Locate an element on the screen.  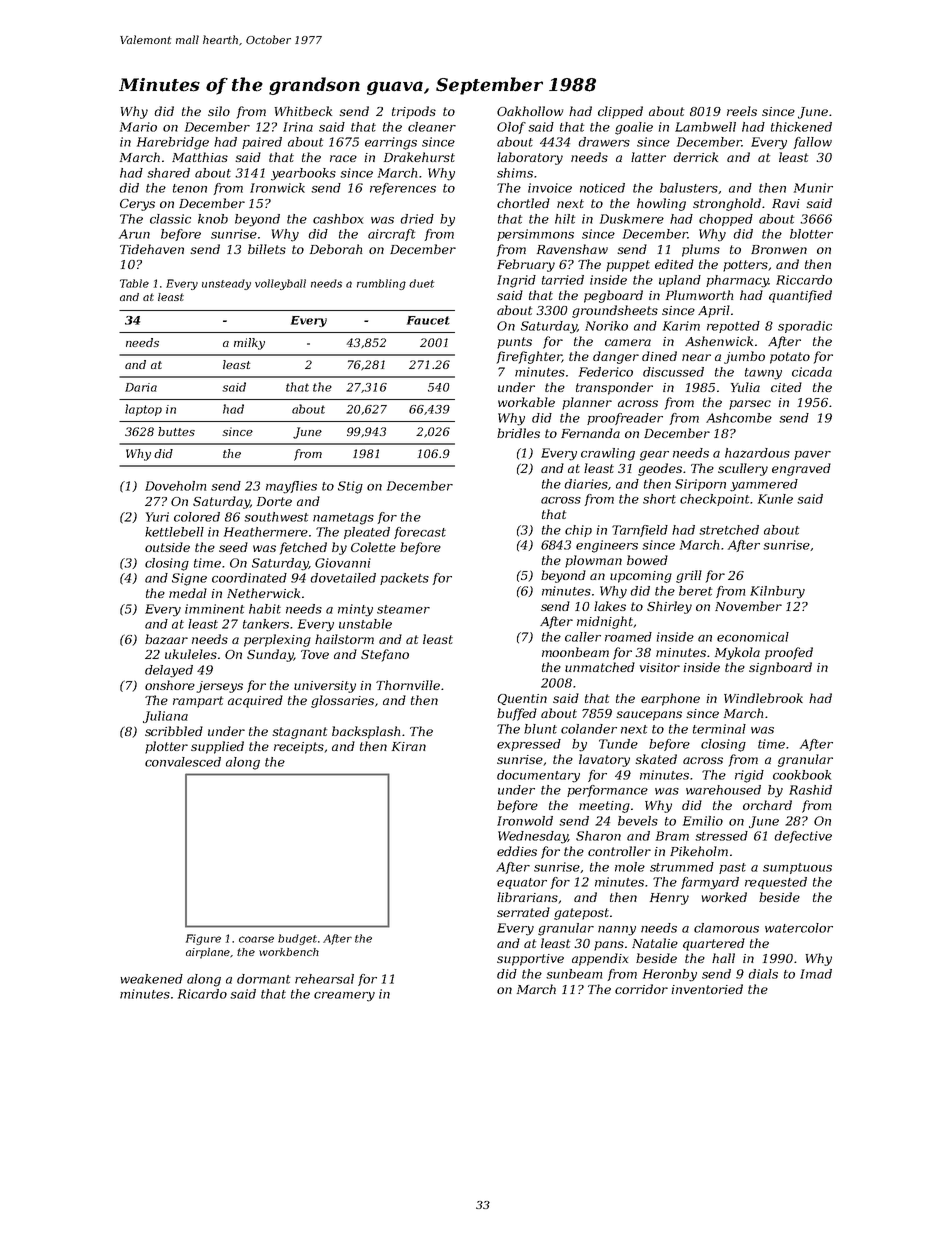
laptop is located at coordinates (143, 410).
